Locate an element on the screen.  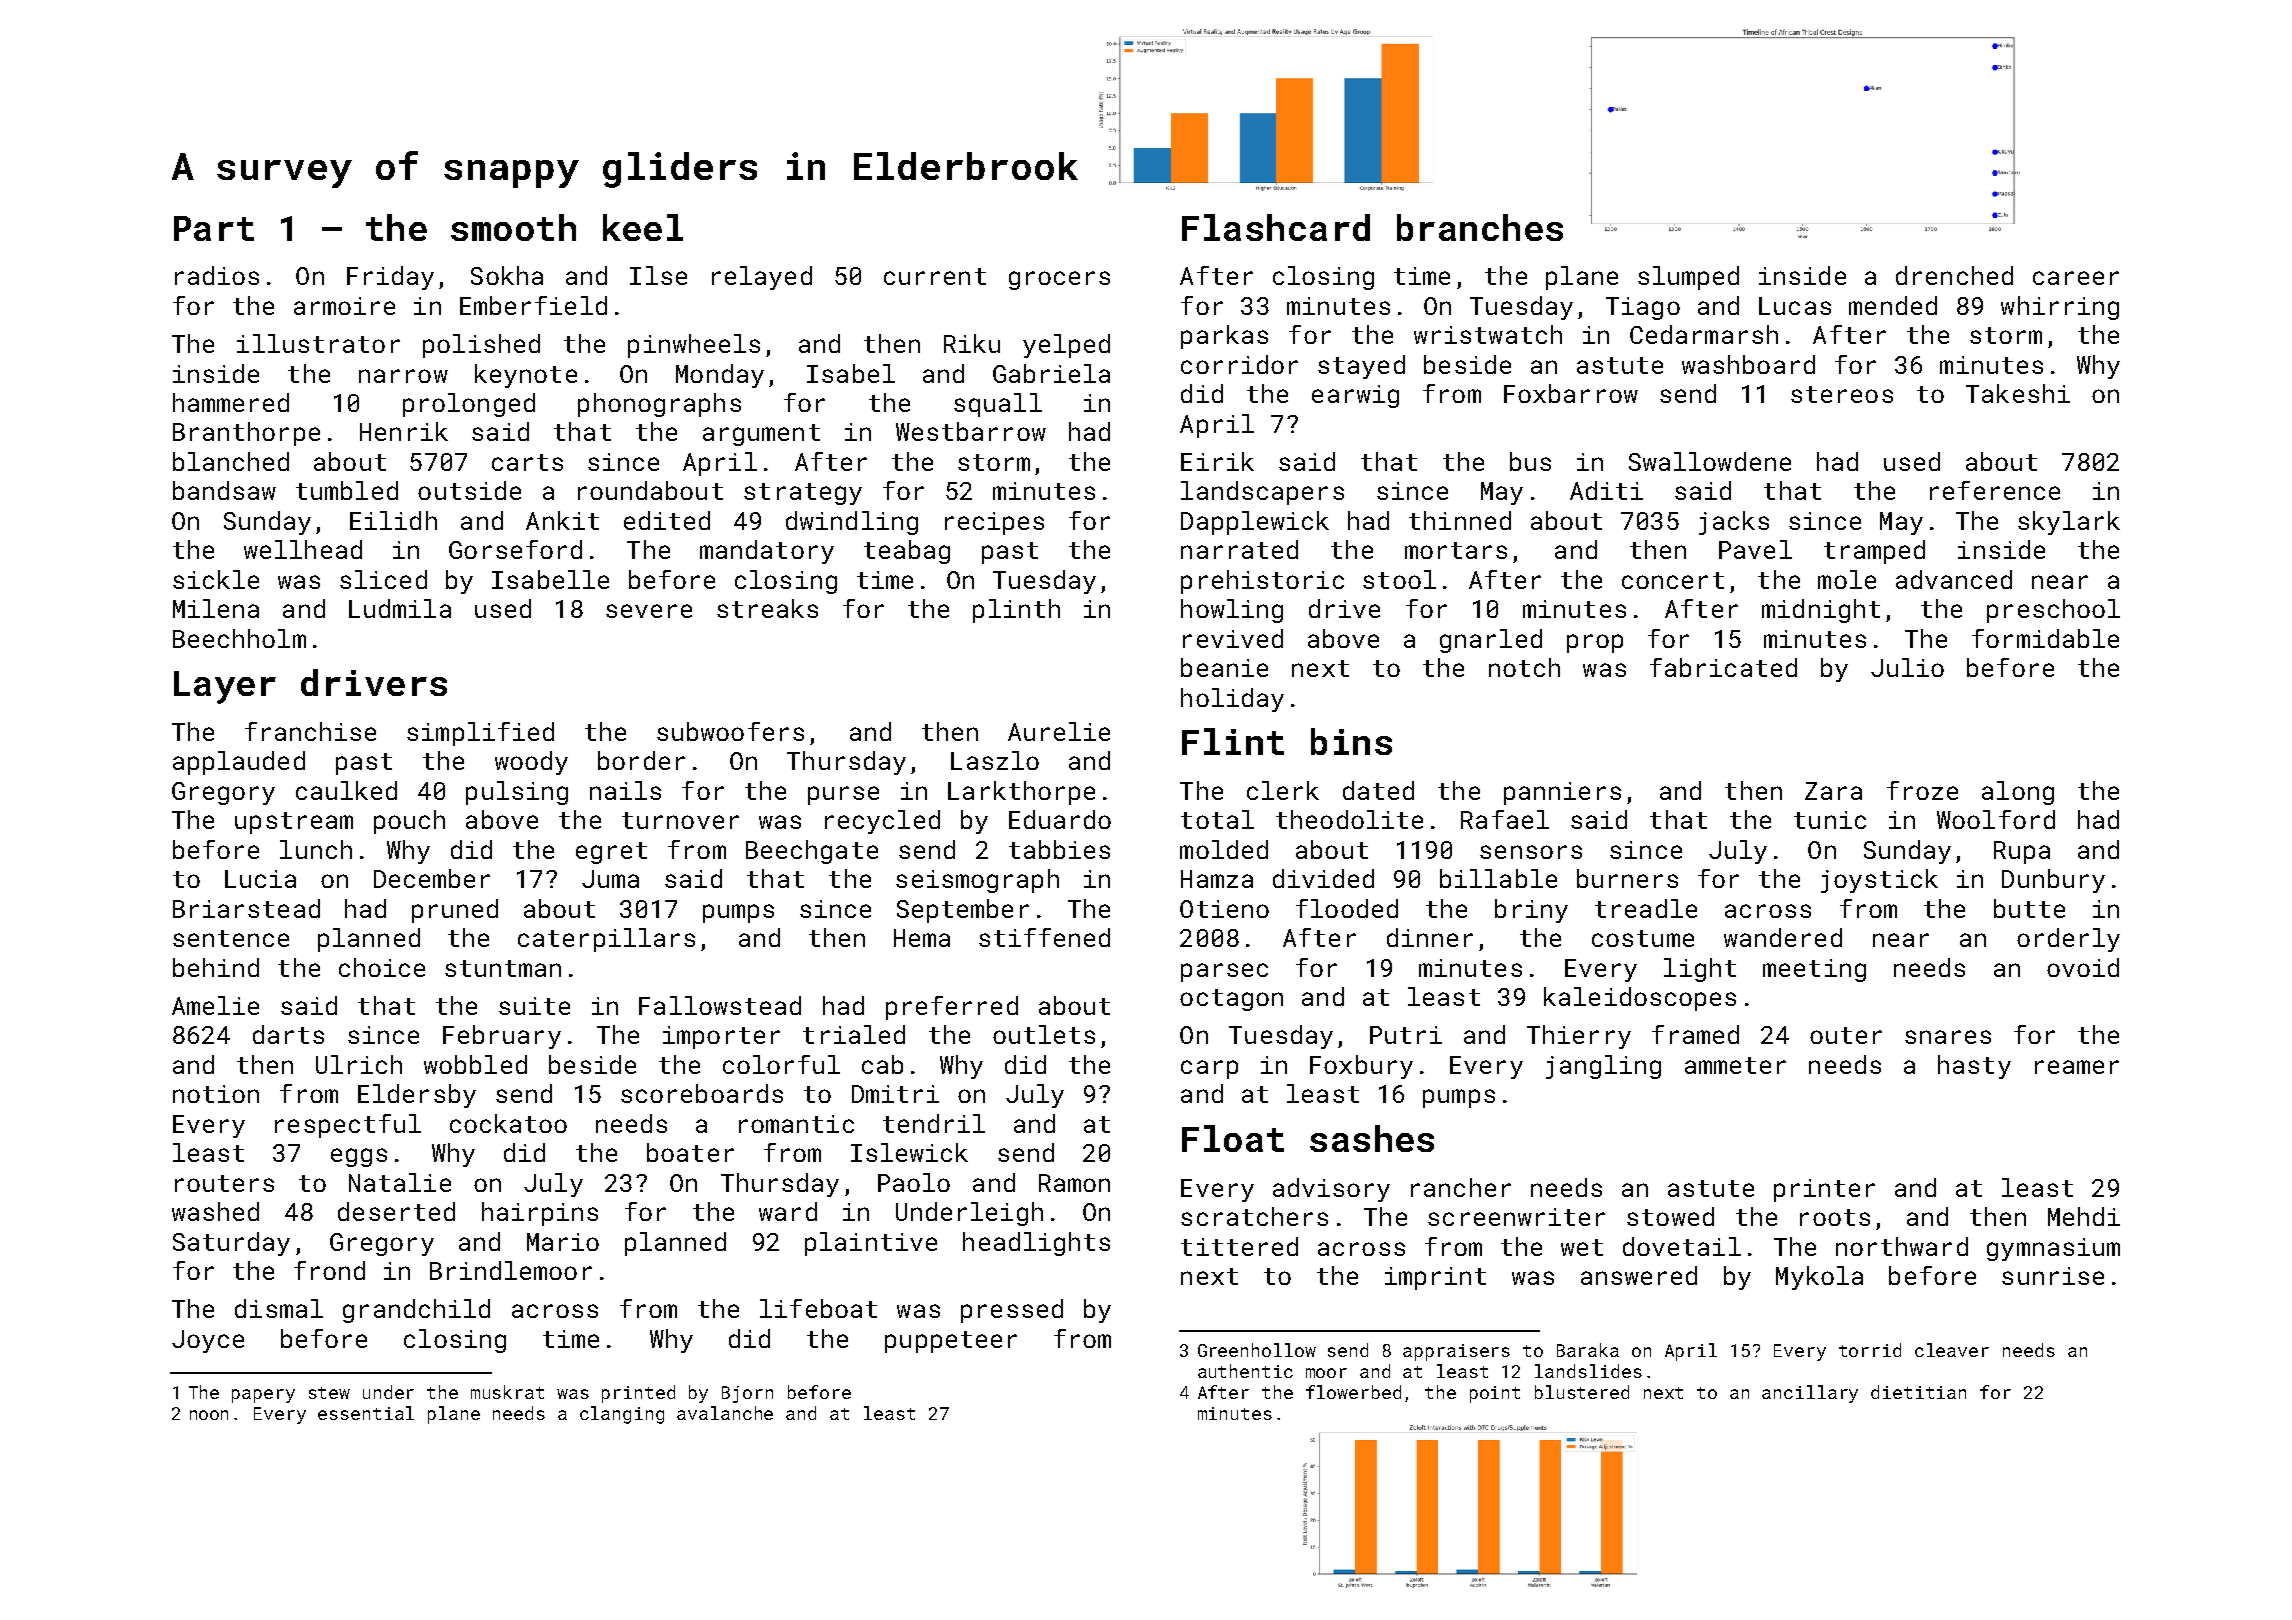
tabbies is located at coordinates (1059, 849).
